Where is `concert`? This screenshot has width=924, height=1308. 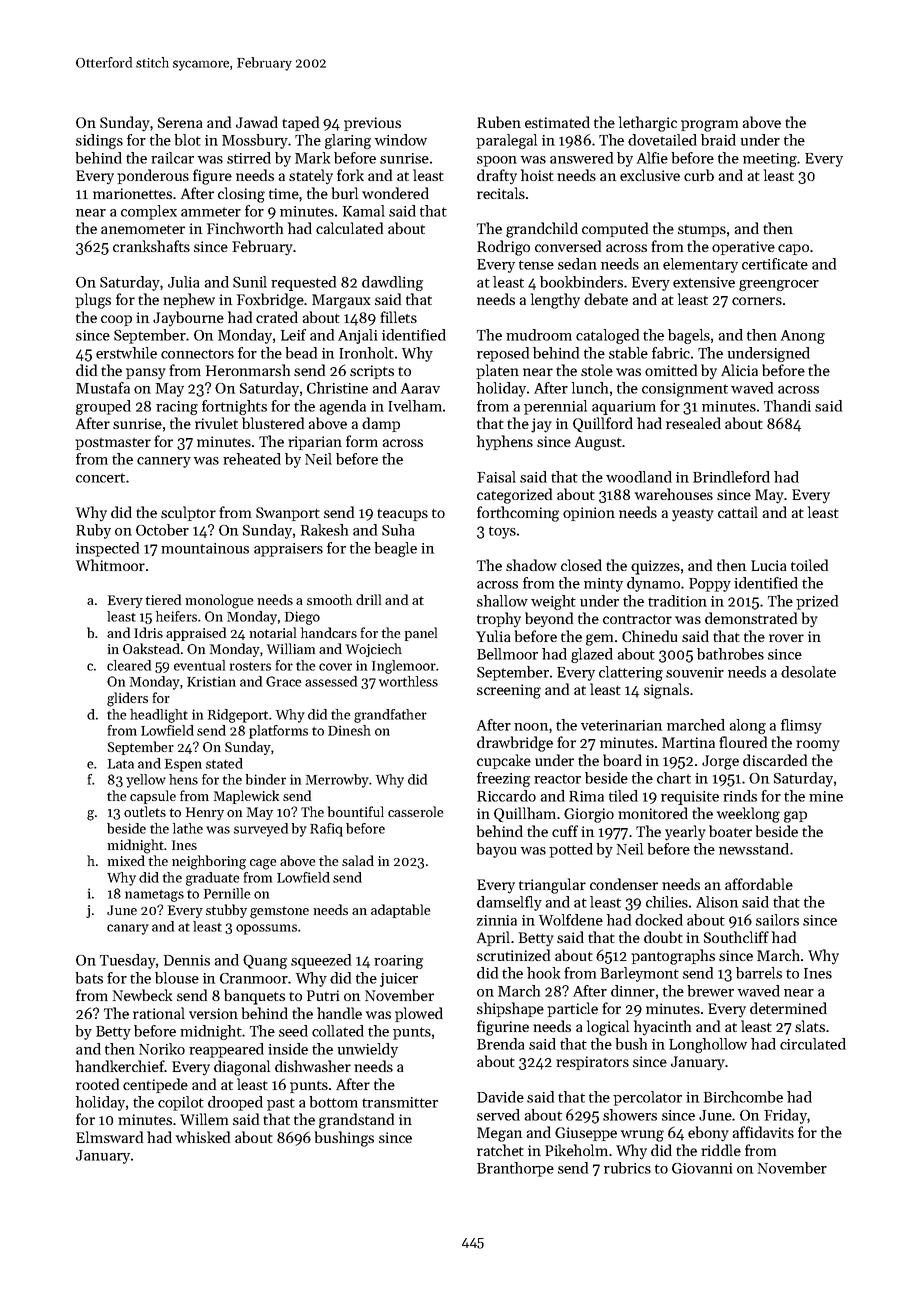
concert is located at coordinates (100, 478).
